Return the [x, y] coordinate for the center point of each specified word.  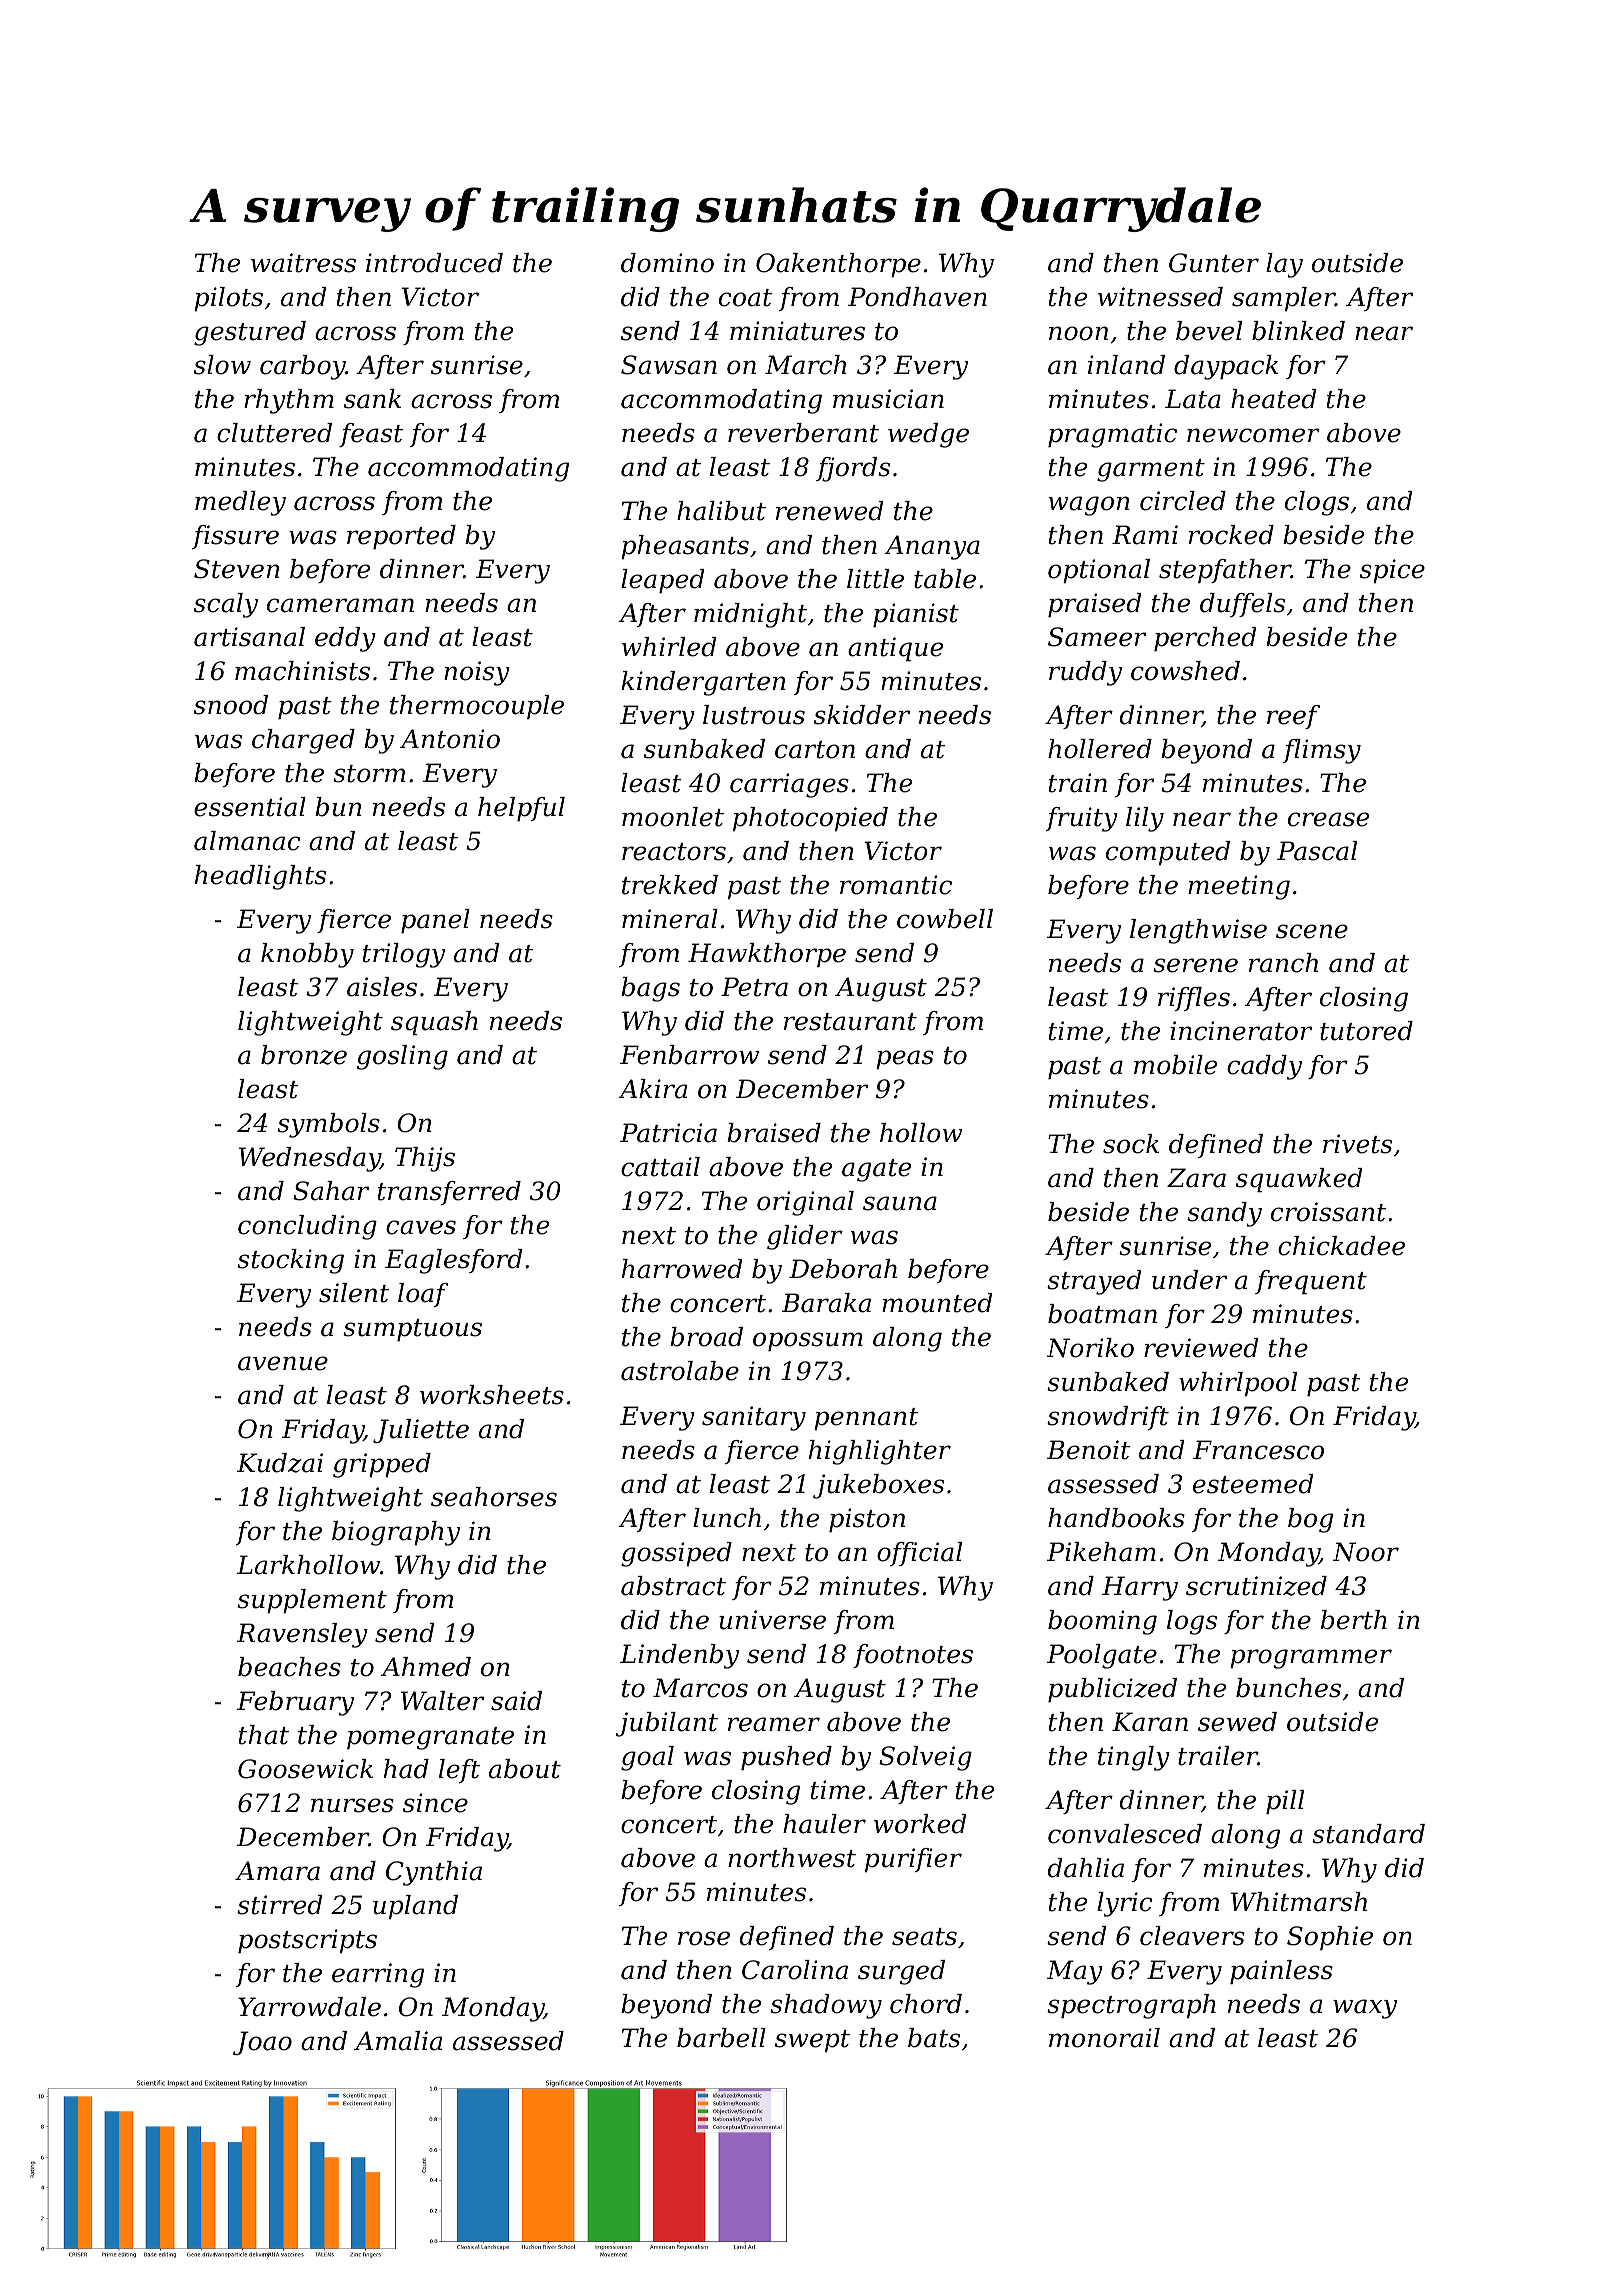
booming [1102, 1622]
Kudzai [280, 1463]
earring [378, 1975]
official [919, 1554]
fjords [853, 469]
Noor [1366, 1552]
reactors [674, 852]
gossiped [676, 1554]
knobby [307, 955]
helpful [521, 809]
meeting [1239, 887]
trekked [670, 885]
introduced [434, 263]
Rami [1145, 535]
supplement [312, 1601]
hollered [1100, 749]
